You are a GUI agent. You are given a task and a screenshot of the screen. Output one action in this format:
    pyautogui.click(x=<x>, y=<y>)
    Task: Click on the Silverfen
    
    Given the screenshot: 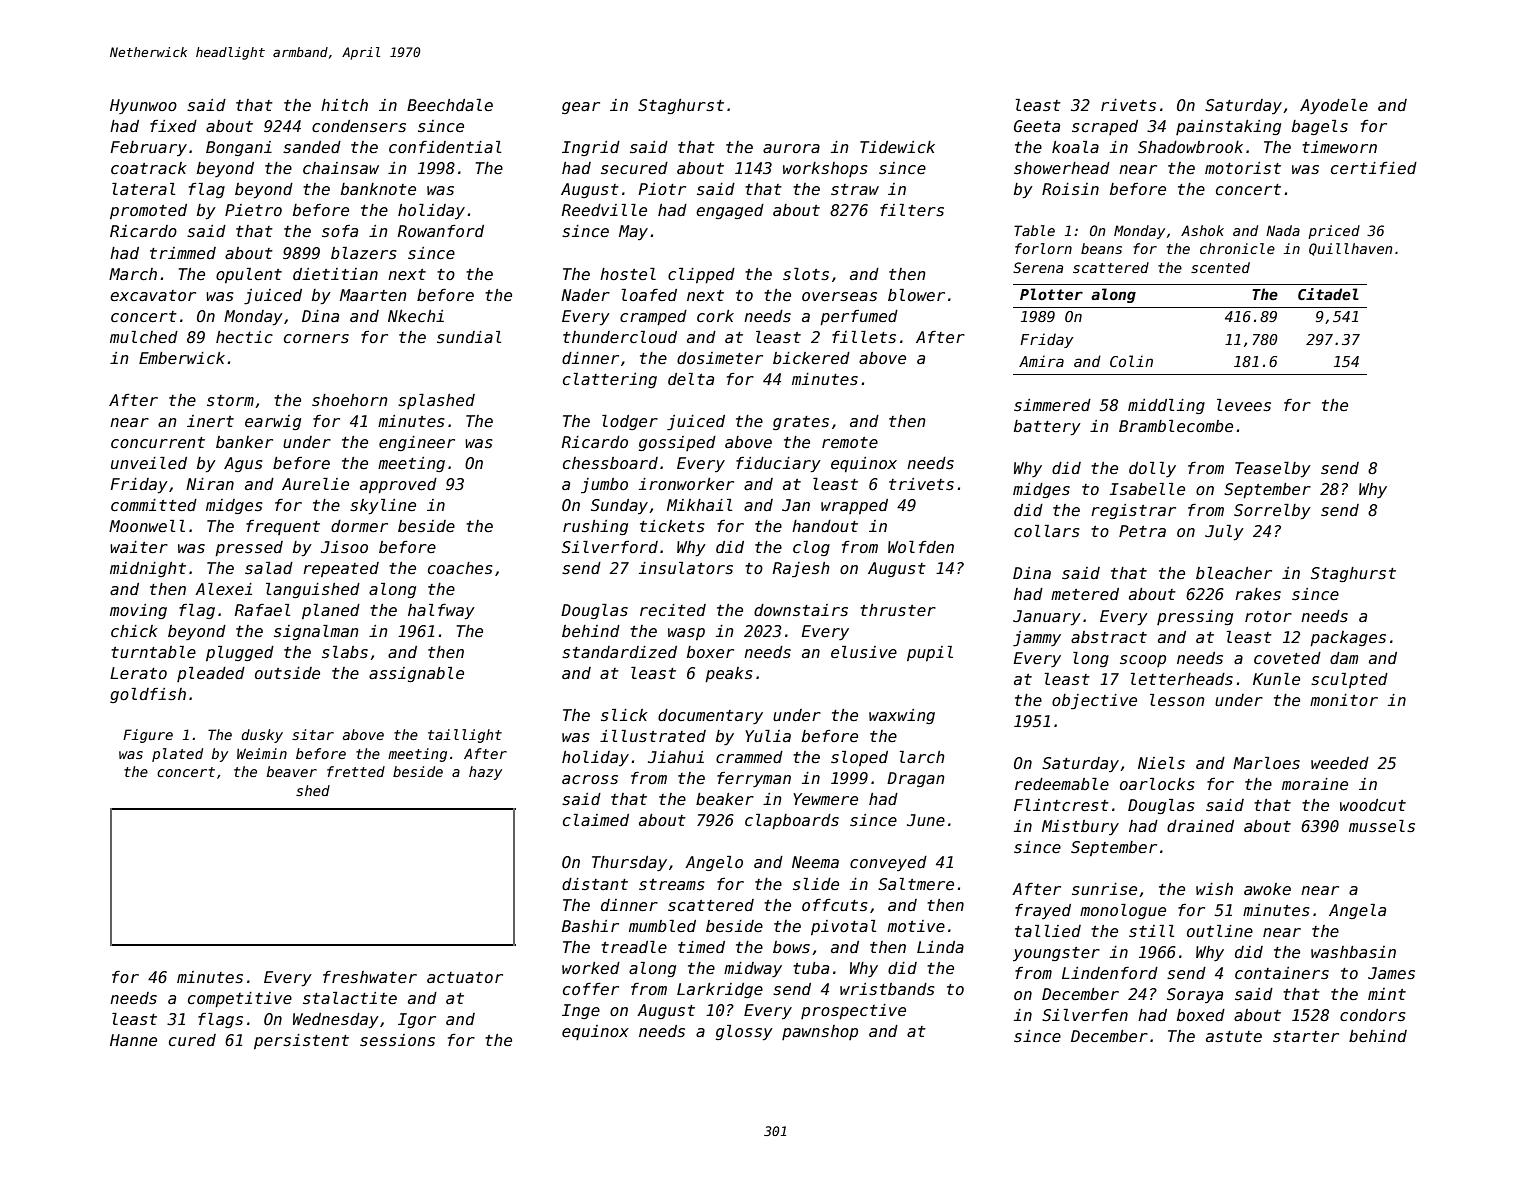 What is the action you would take?
    pyautogui.click(x=1085, y=1015)
